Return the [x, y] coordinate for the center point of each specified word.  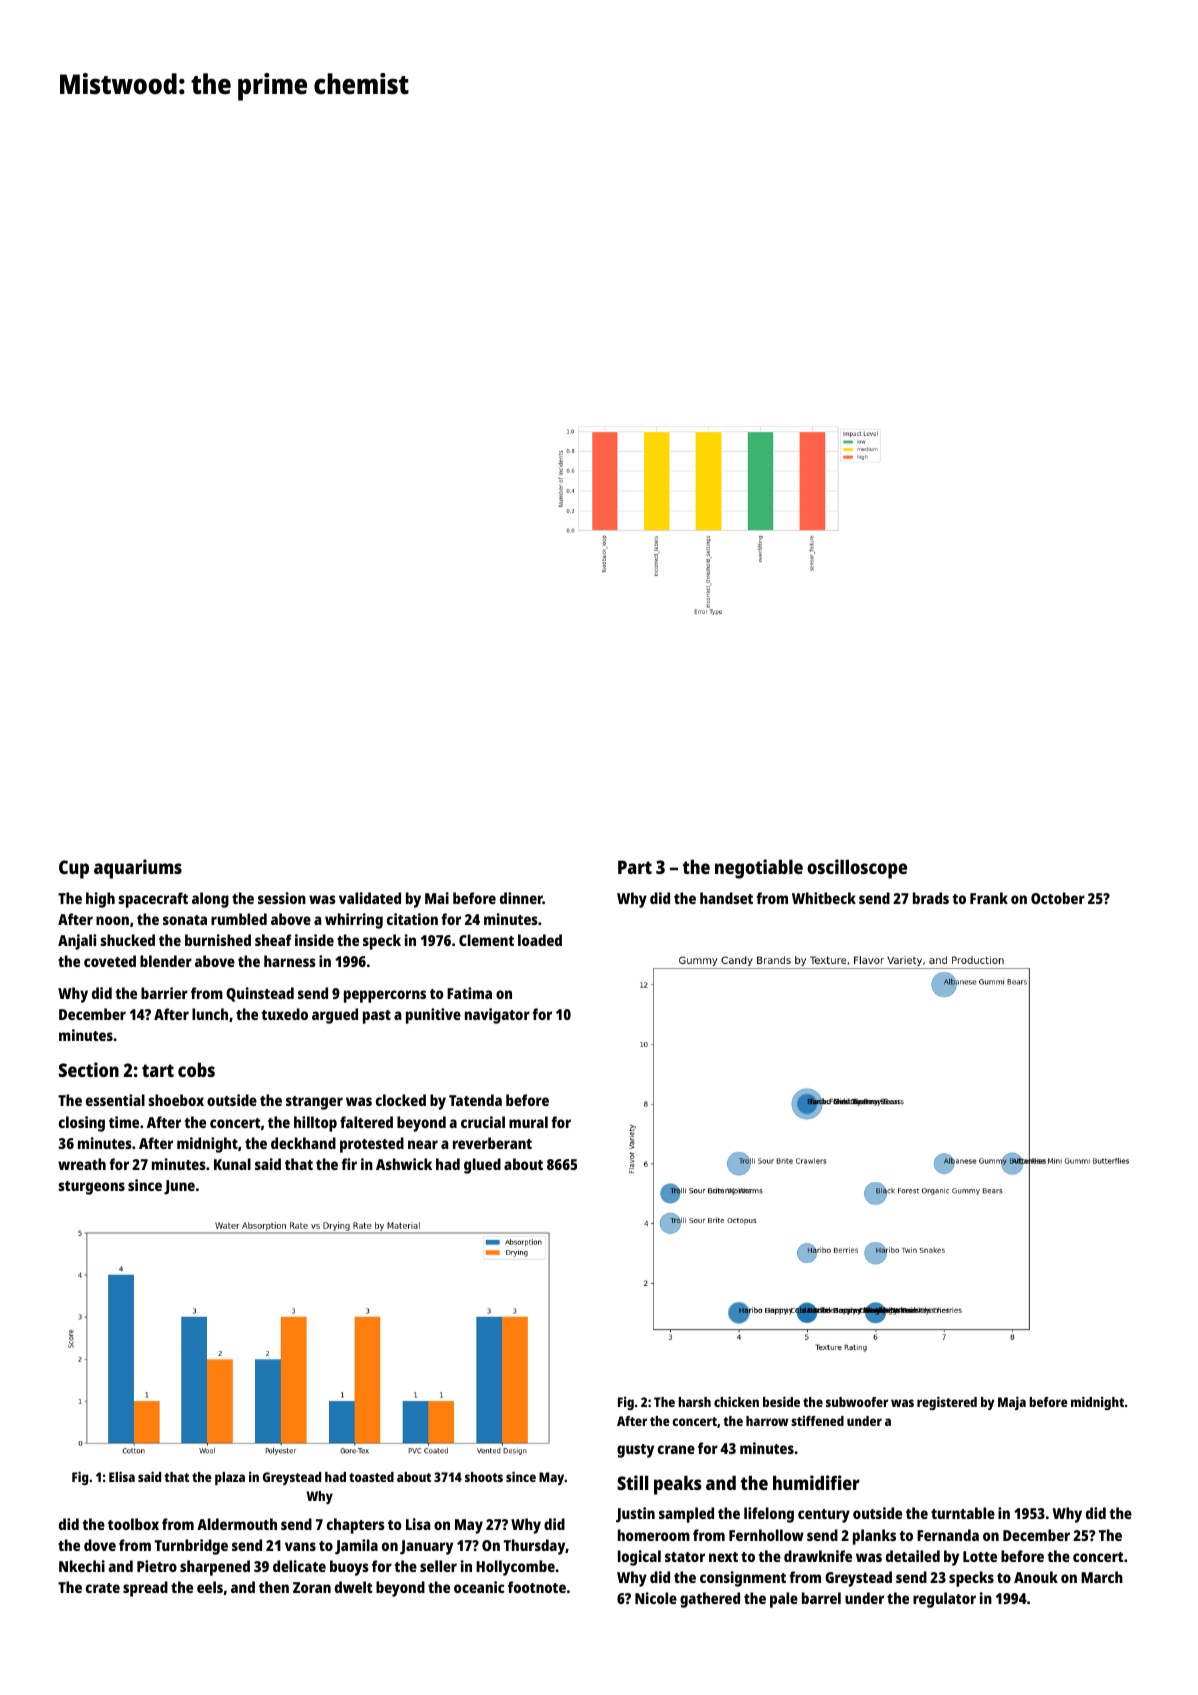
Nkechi [82, 1566]
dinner [521, 898]
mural [528, 1122]
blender [166, 961]
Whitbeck [824, 898]
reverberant [492, 1143]
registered [947, 1403]
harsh [694, 1402]
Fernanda [948, 1535]
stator [685, 1557]
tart [158, 1070]
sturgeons [91, 1188]
